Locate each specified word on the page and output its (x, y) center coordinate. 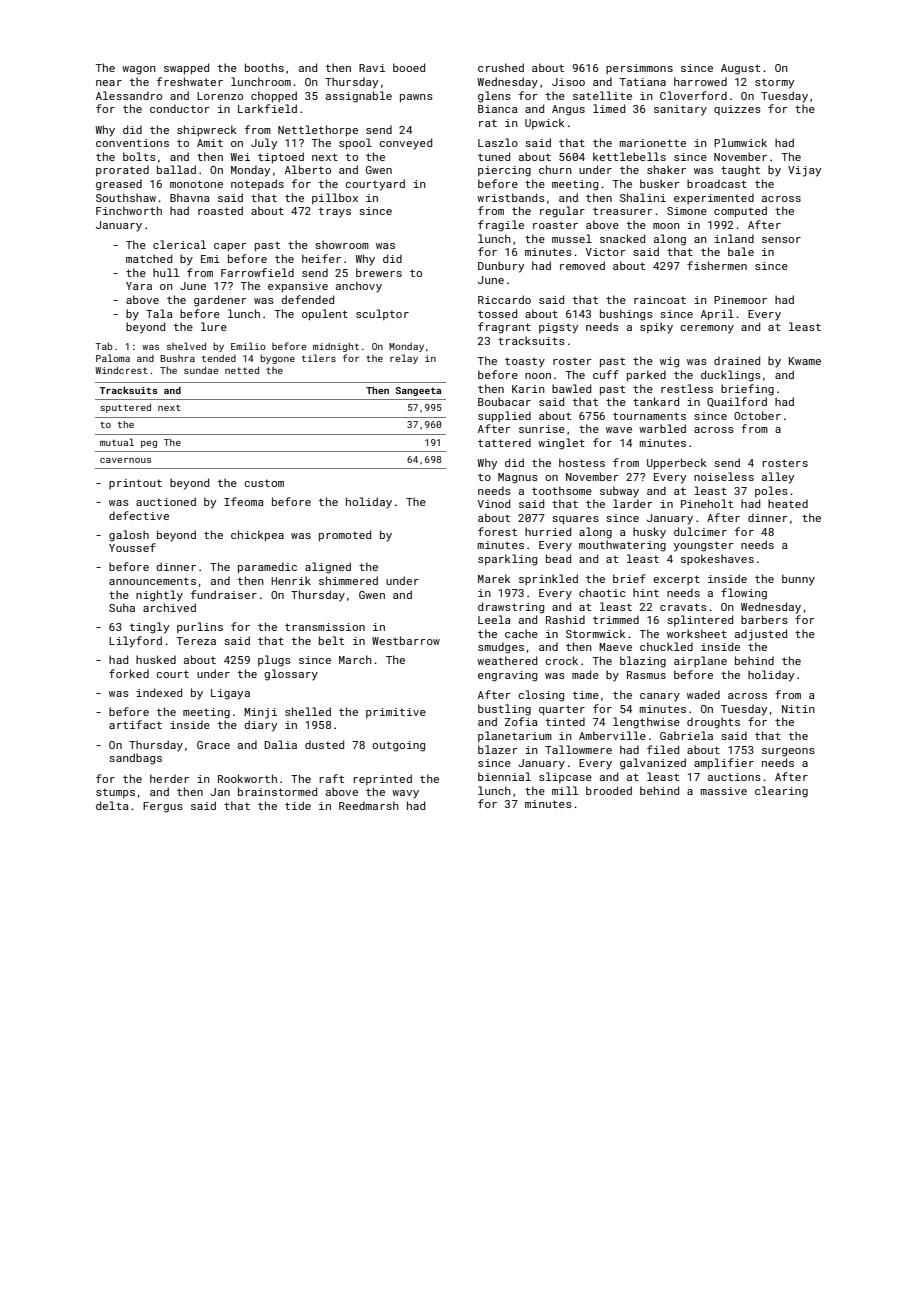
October (757, 415)
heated (788, 503)
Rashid (565, 619)
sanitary (680, 110)
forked (129, 673)
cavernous (125, 460)
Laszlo (498, 142)
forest (497, 531)
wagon (139, 70)
